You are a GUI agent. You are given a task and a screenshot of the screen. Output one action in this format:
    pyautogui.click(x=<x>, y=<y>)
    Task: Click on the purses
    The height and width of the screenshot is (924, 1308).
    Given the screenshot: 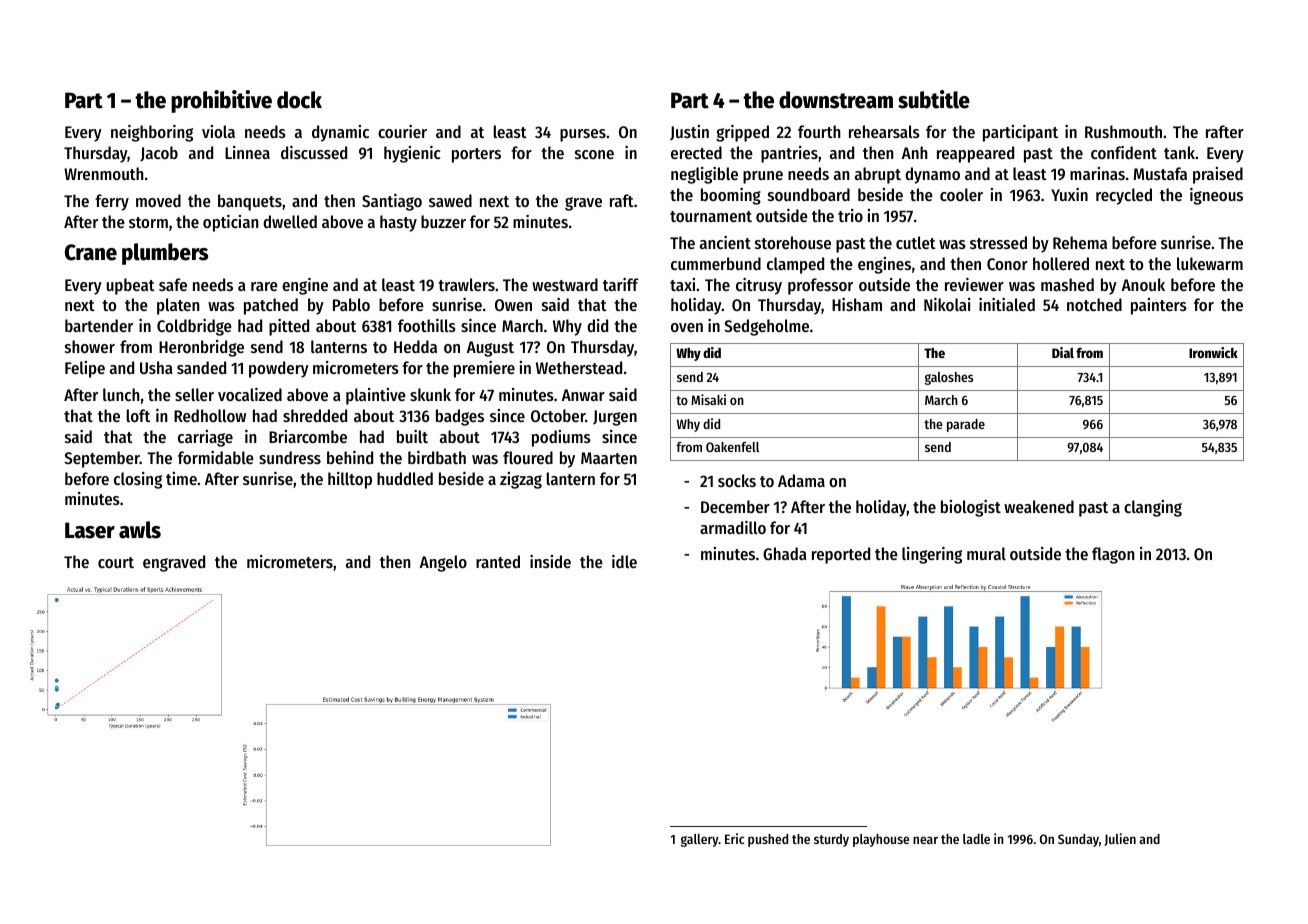 What is the action you would take?
    pyautogui.click(x=583, y=135)
